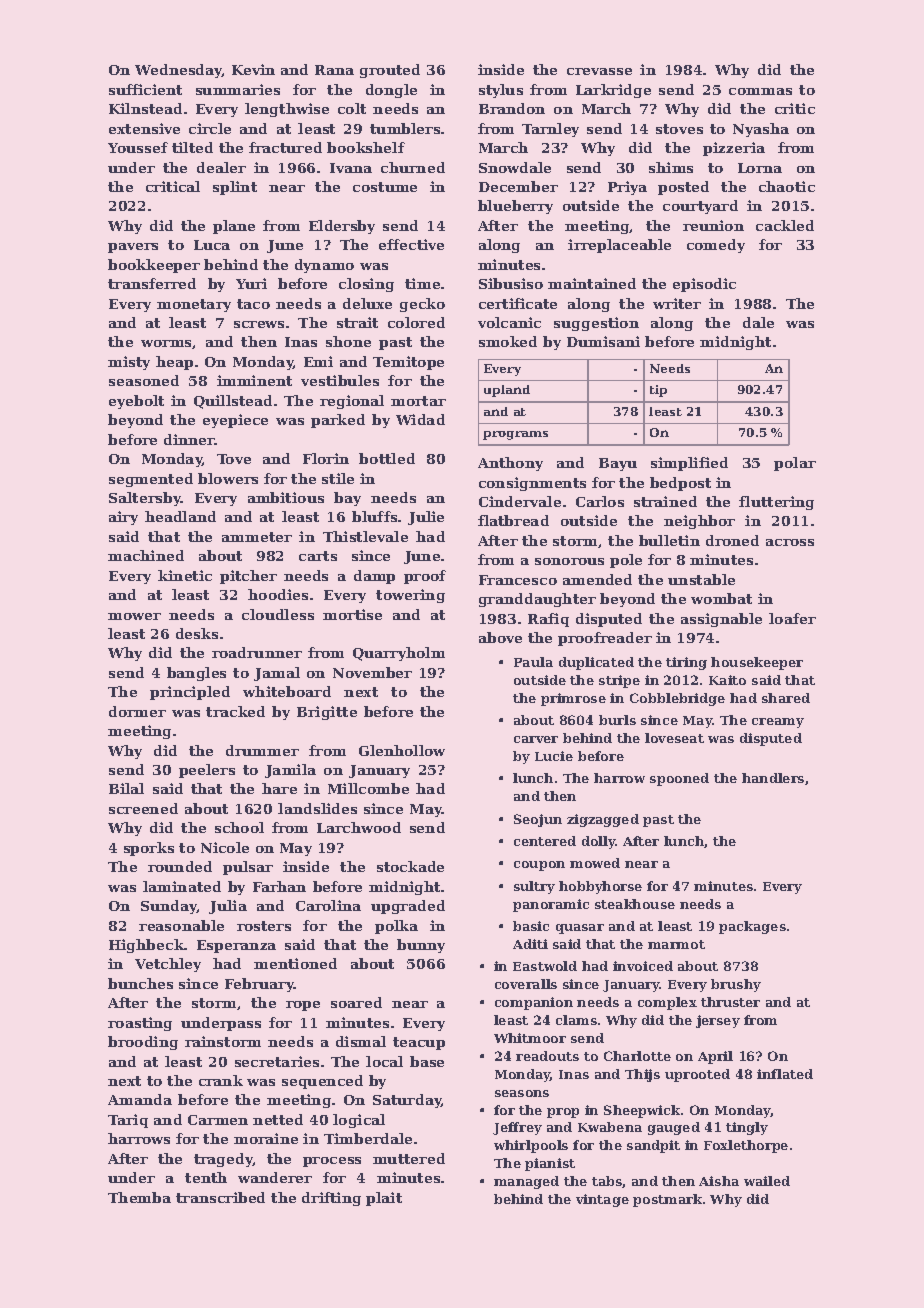 The height and width of the screenshot is (1308, 924). Describe the element at coordinates (526, 1182) in the screenshot. I see `managed` at that location.
